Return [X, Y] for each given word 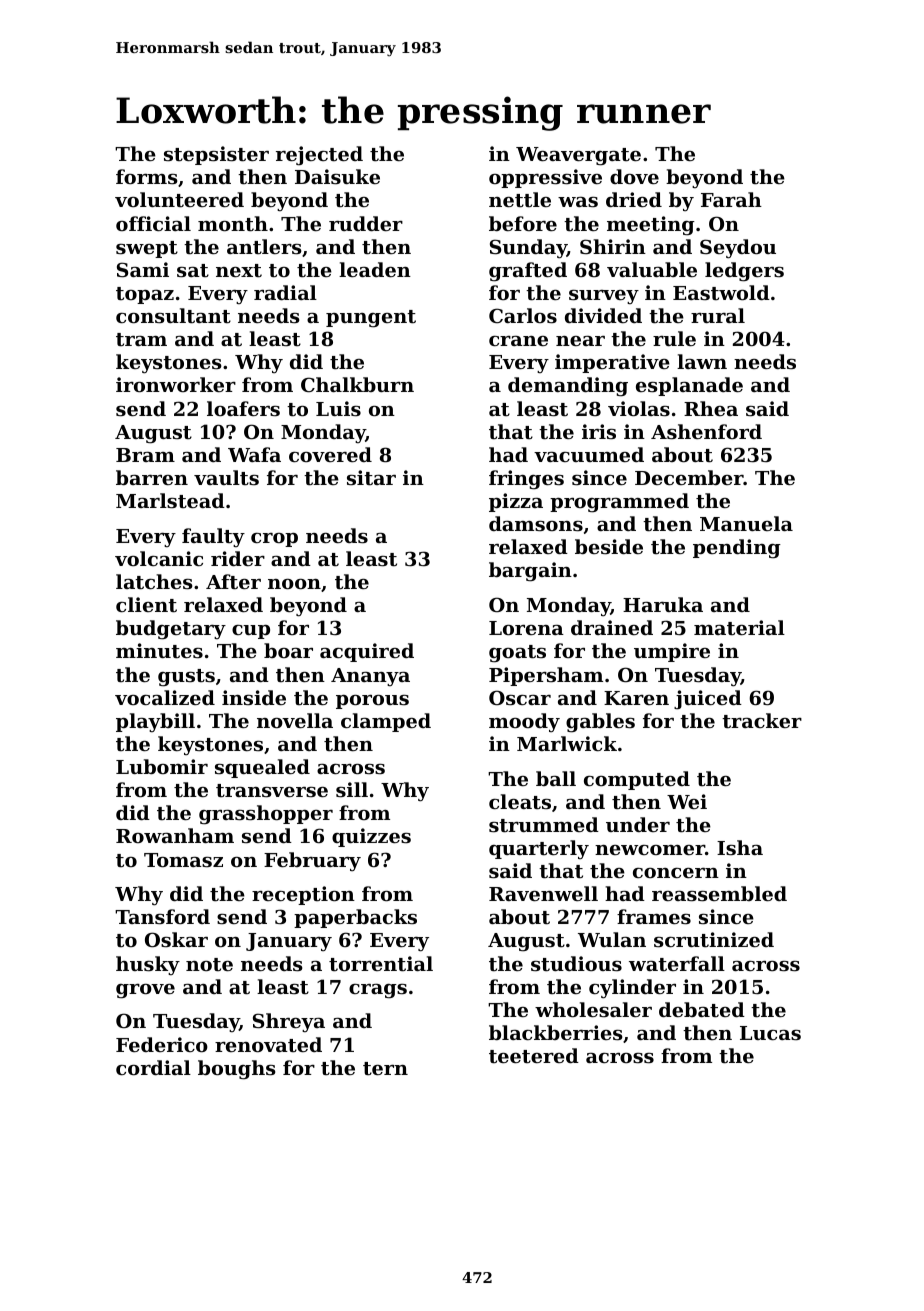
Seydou [738, 249]
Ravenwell [543, 893]
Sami [143, 270]
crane [518, 341]
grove [145, 991]
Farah [731, 199]
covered [330, 454]
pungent [371, 319]
